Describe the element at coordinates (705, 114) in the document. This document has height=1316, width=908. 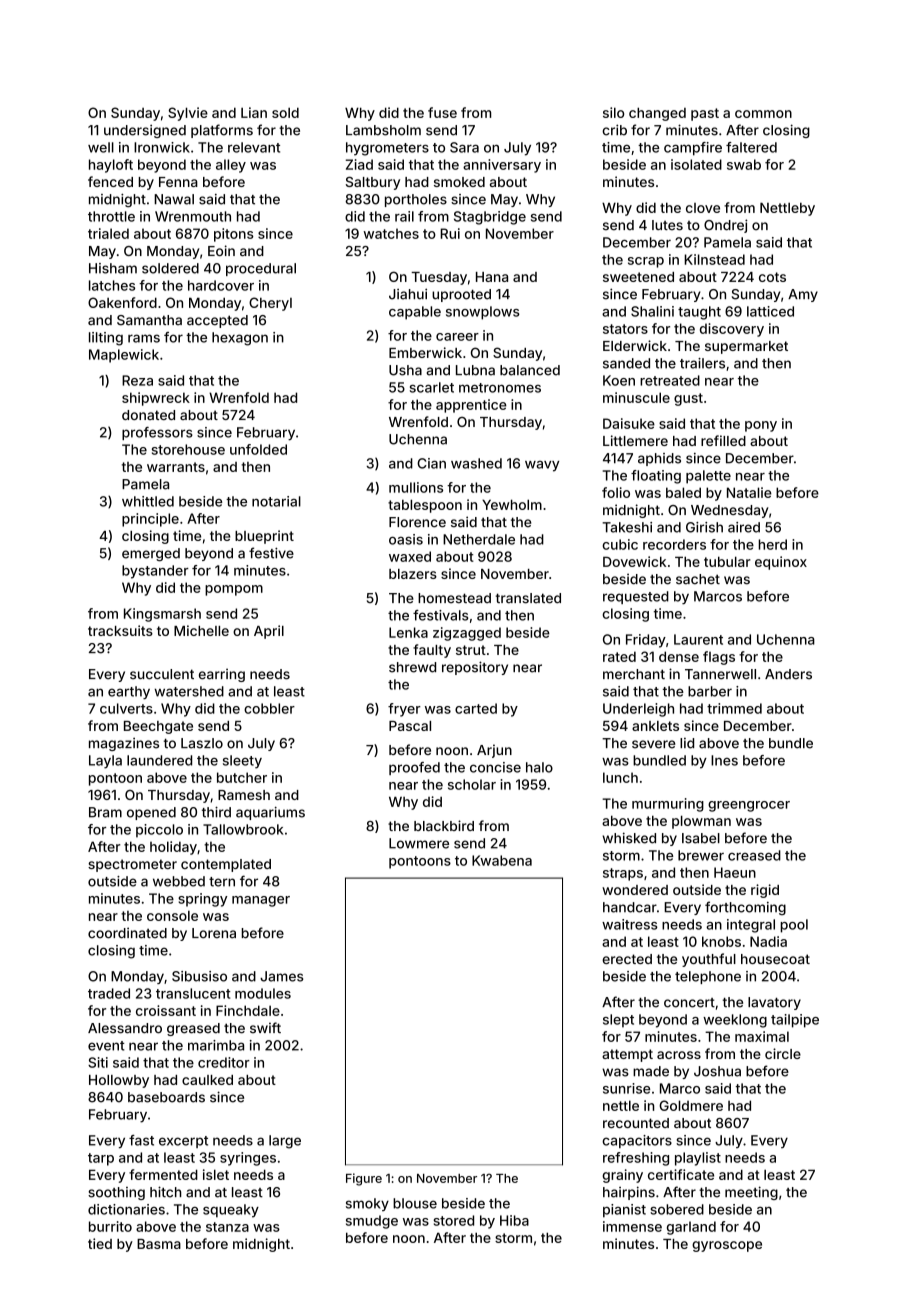
I see `past` at that location.
